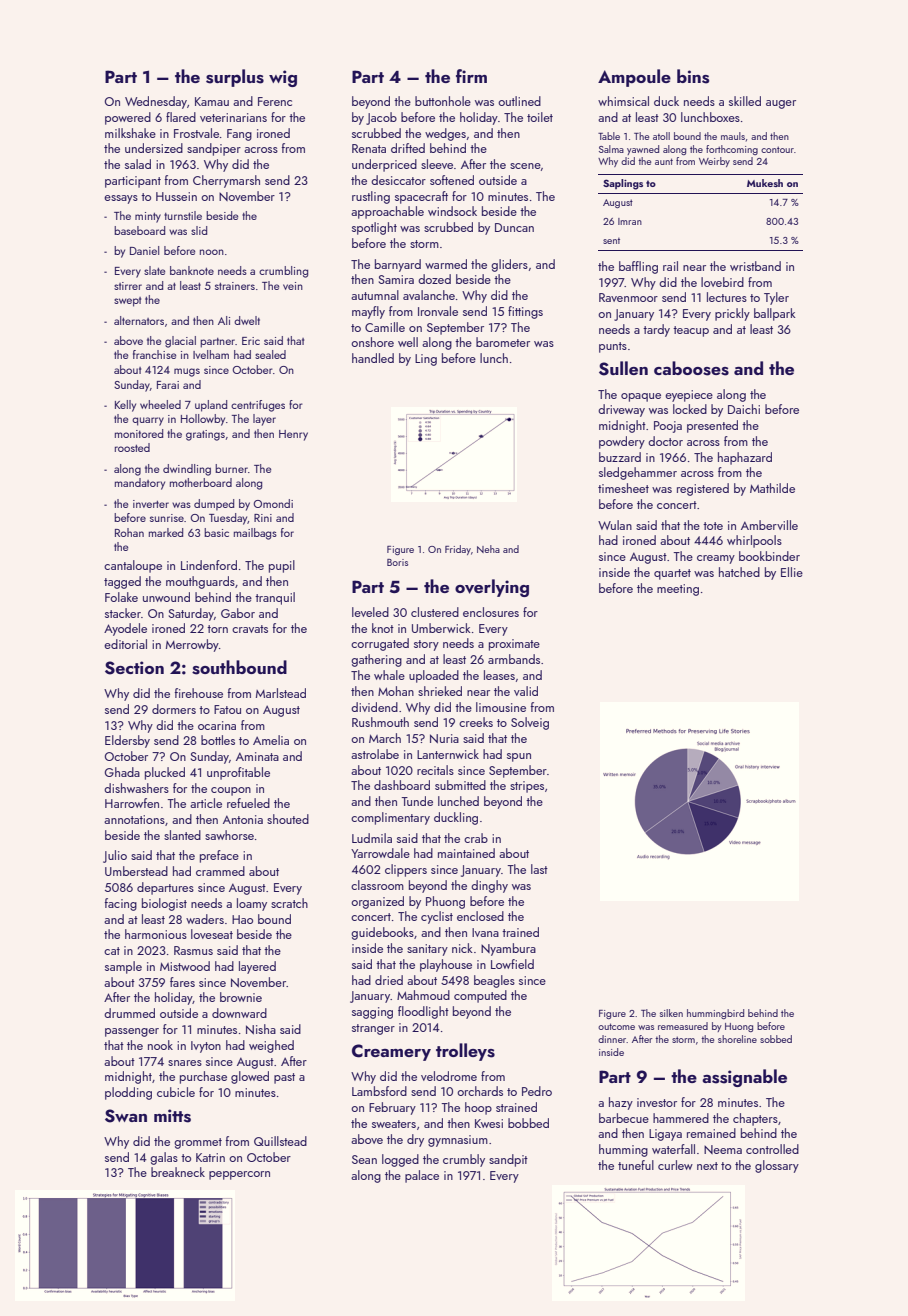 Image resolution: width=908 pixels, height=1316 pixels. I want to click on breakneck, so click(178, 1172).
